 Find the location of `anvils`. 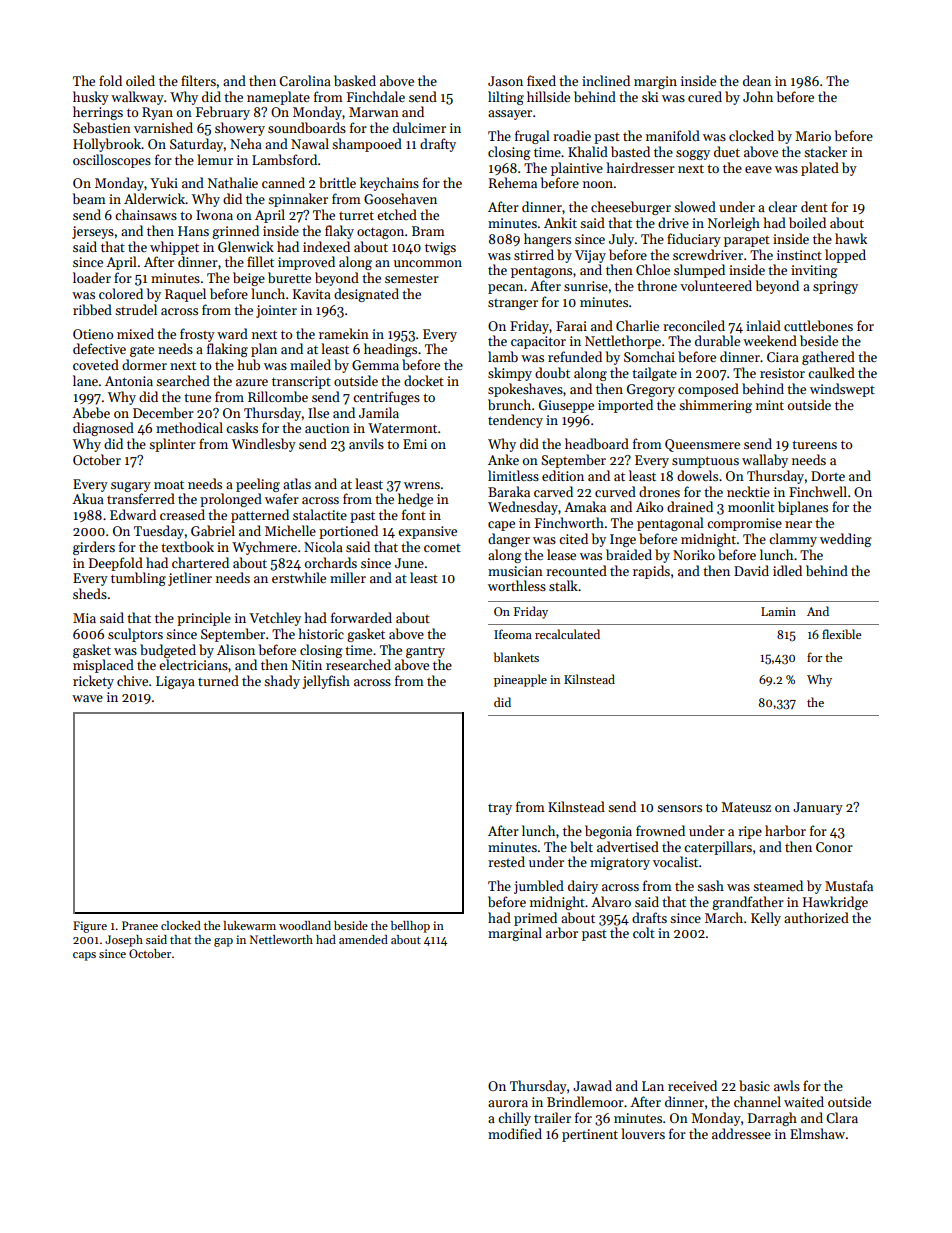

anvils is located at coordinates (366, 443).
